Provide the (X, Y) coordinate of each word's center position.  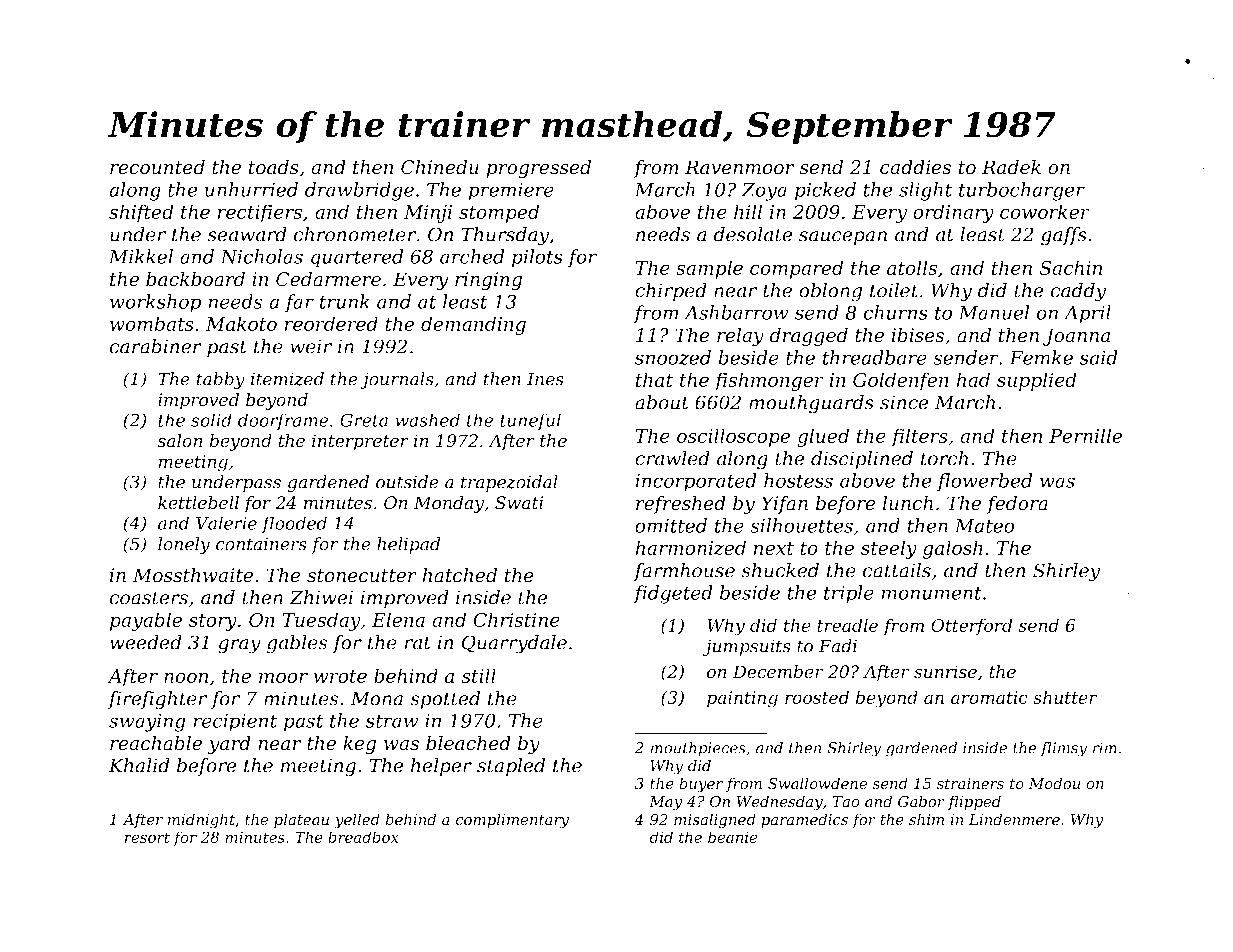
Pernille (1086, 435)
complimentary (512, 821)
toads (274, 167)
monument (931, 593)
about (662, 402)
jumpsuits (747, 647)
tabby (221, 380)
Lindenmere (1014, 819)
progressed (538, 168)
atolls (912, 267)
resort (147, 837)
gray (239, 646)
